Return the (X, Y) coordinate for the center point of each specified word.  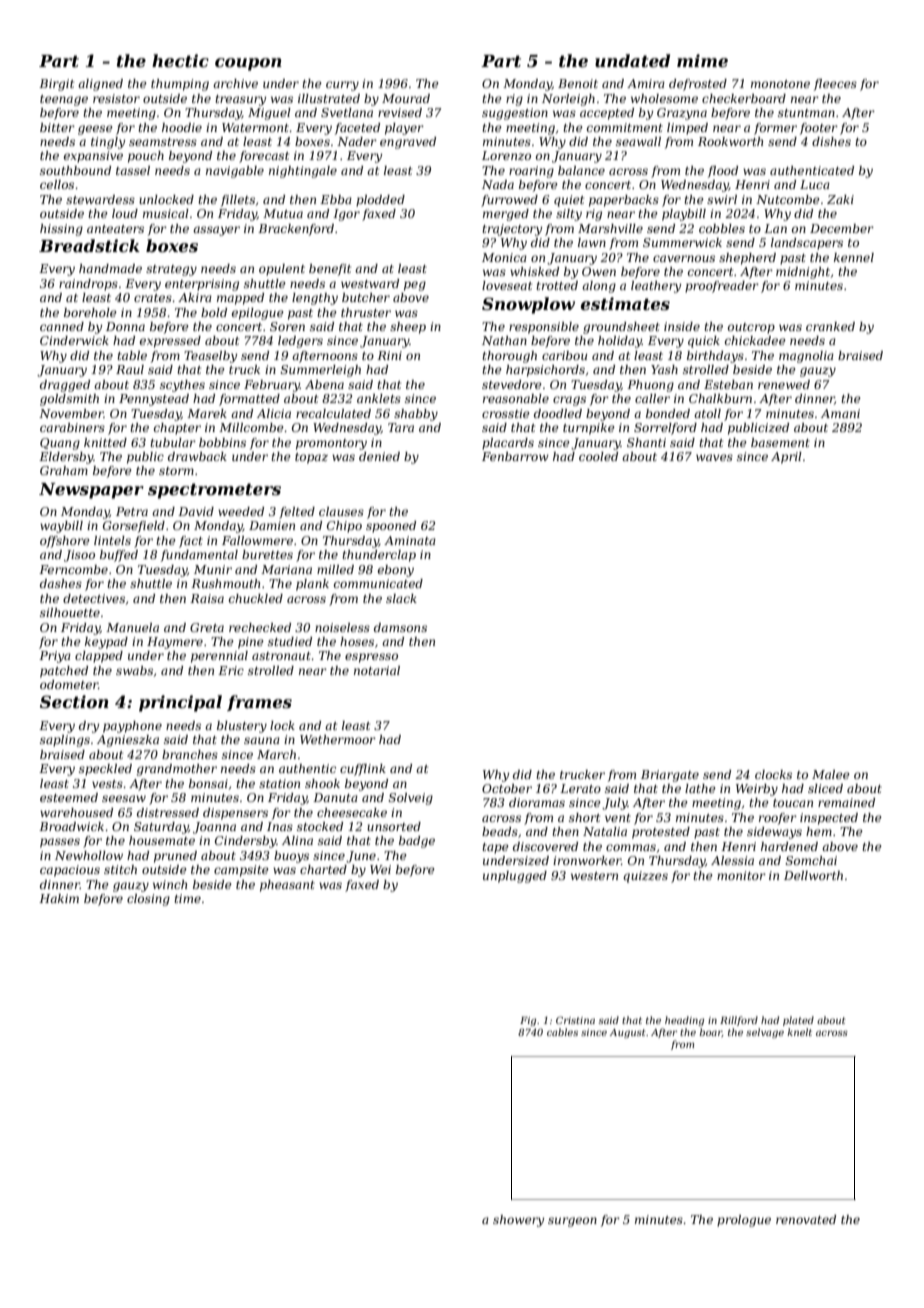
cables (562, 1032)
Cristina (575, 1020)
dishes (831, 141)
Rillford (739, 1021)
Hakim (59, 898)
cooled (598, 456)
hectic (180, 60)
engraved (408, 143)
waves (714, 457)
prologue (744, 1221)
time (187, 898)
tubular (173, 442)
